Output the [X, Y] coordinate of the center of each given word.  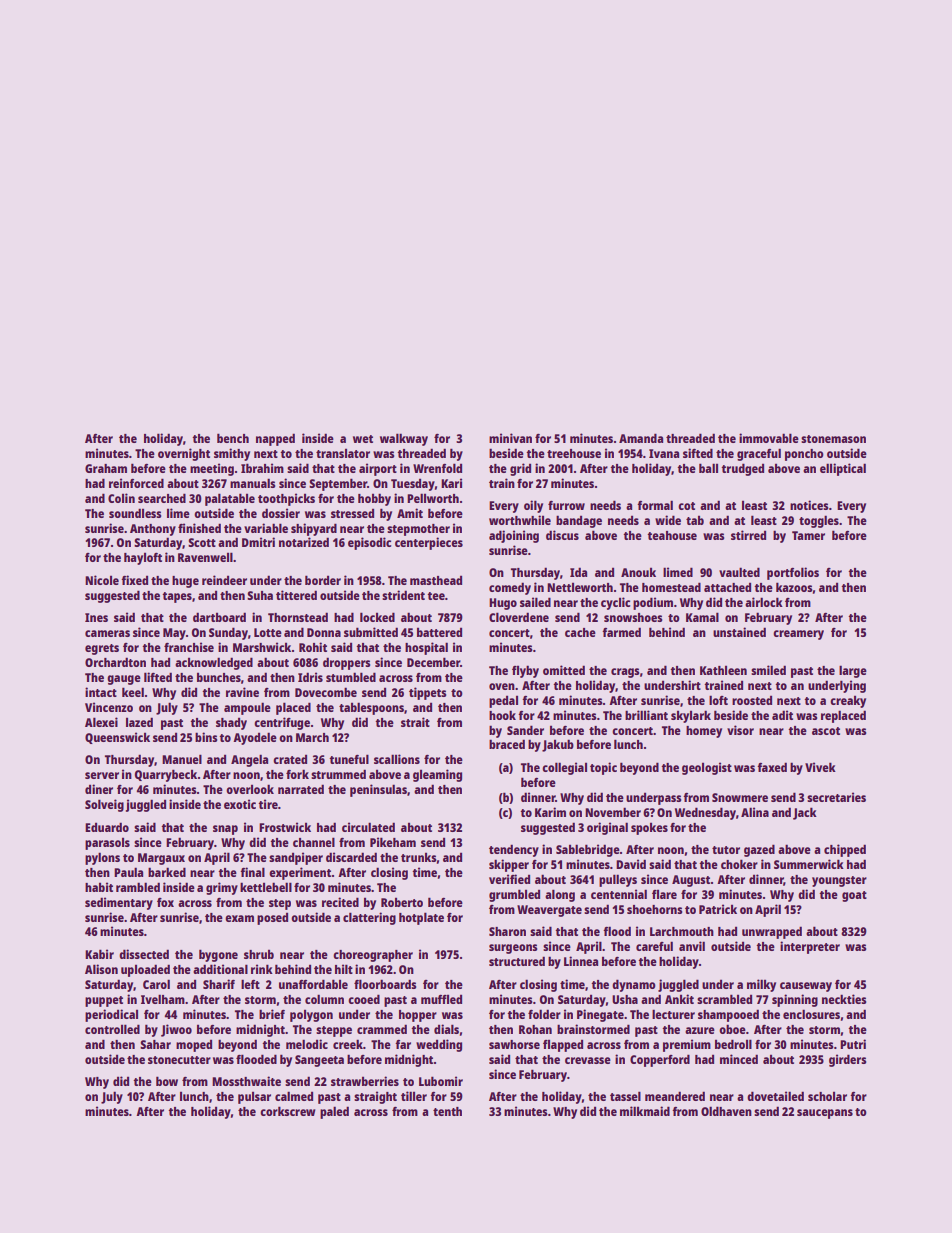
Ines [96, 617]
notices [809, 505]
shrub [259, 954]
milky [761, 985]
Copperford [660, 1060]
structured [517, 961]
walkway [404, 439]
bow [167, 1081]
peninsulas [378, 790]
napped [275, 439]
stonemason [833, 439]
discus [562, 535]
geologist [707, 768]
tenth [447, 1111]
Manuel [182, 759]
